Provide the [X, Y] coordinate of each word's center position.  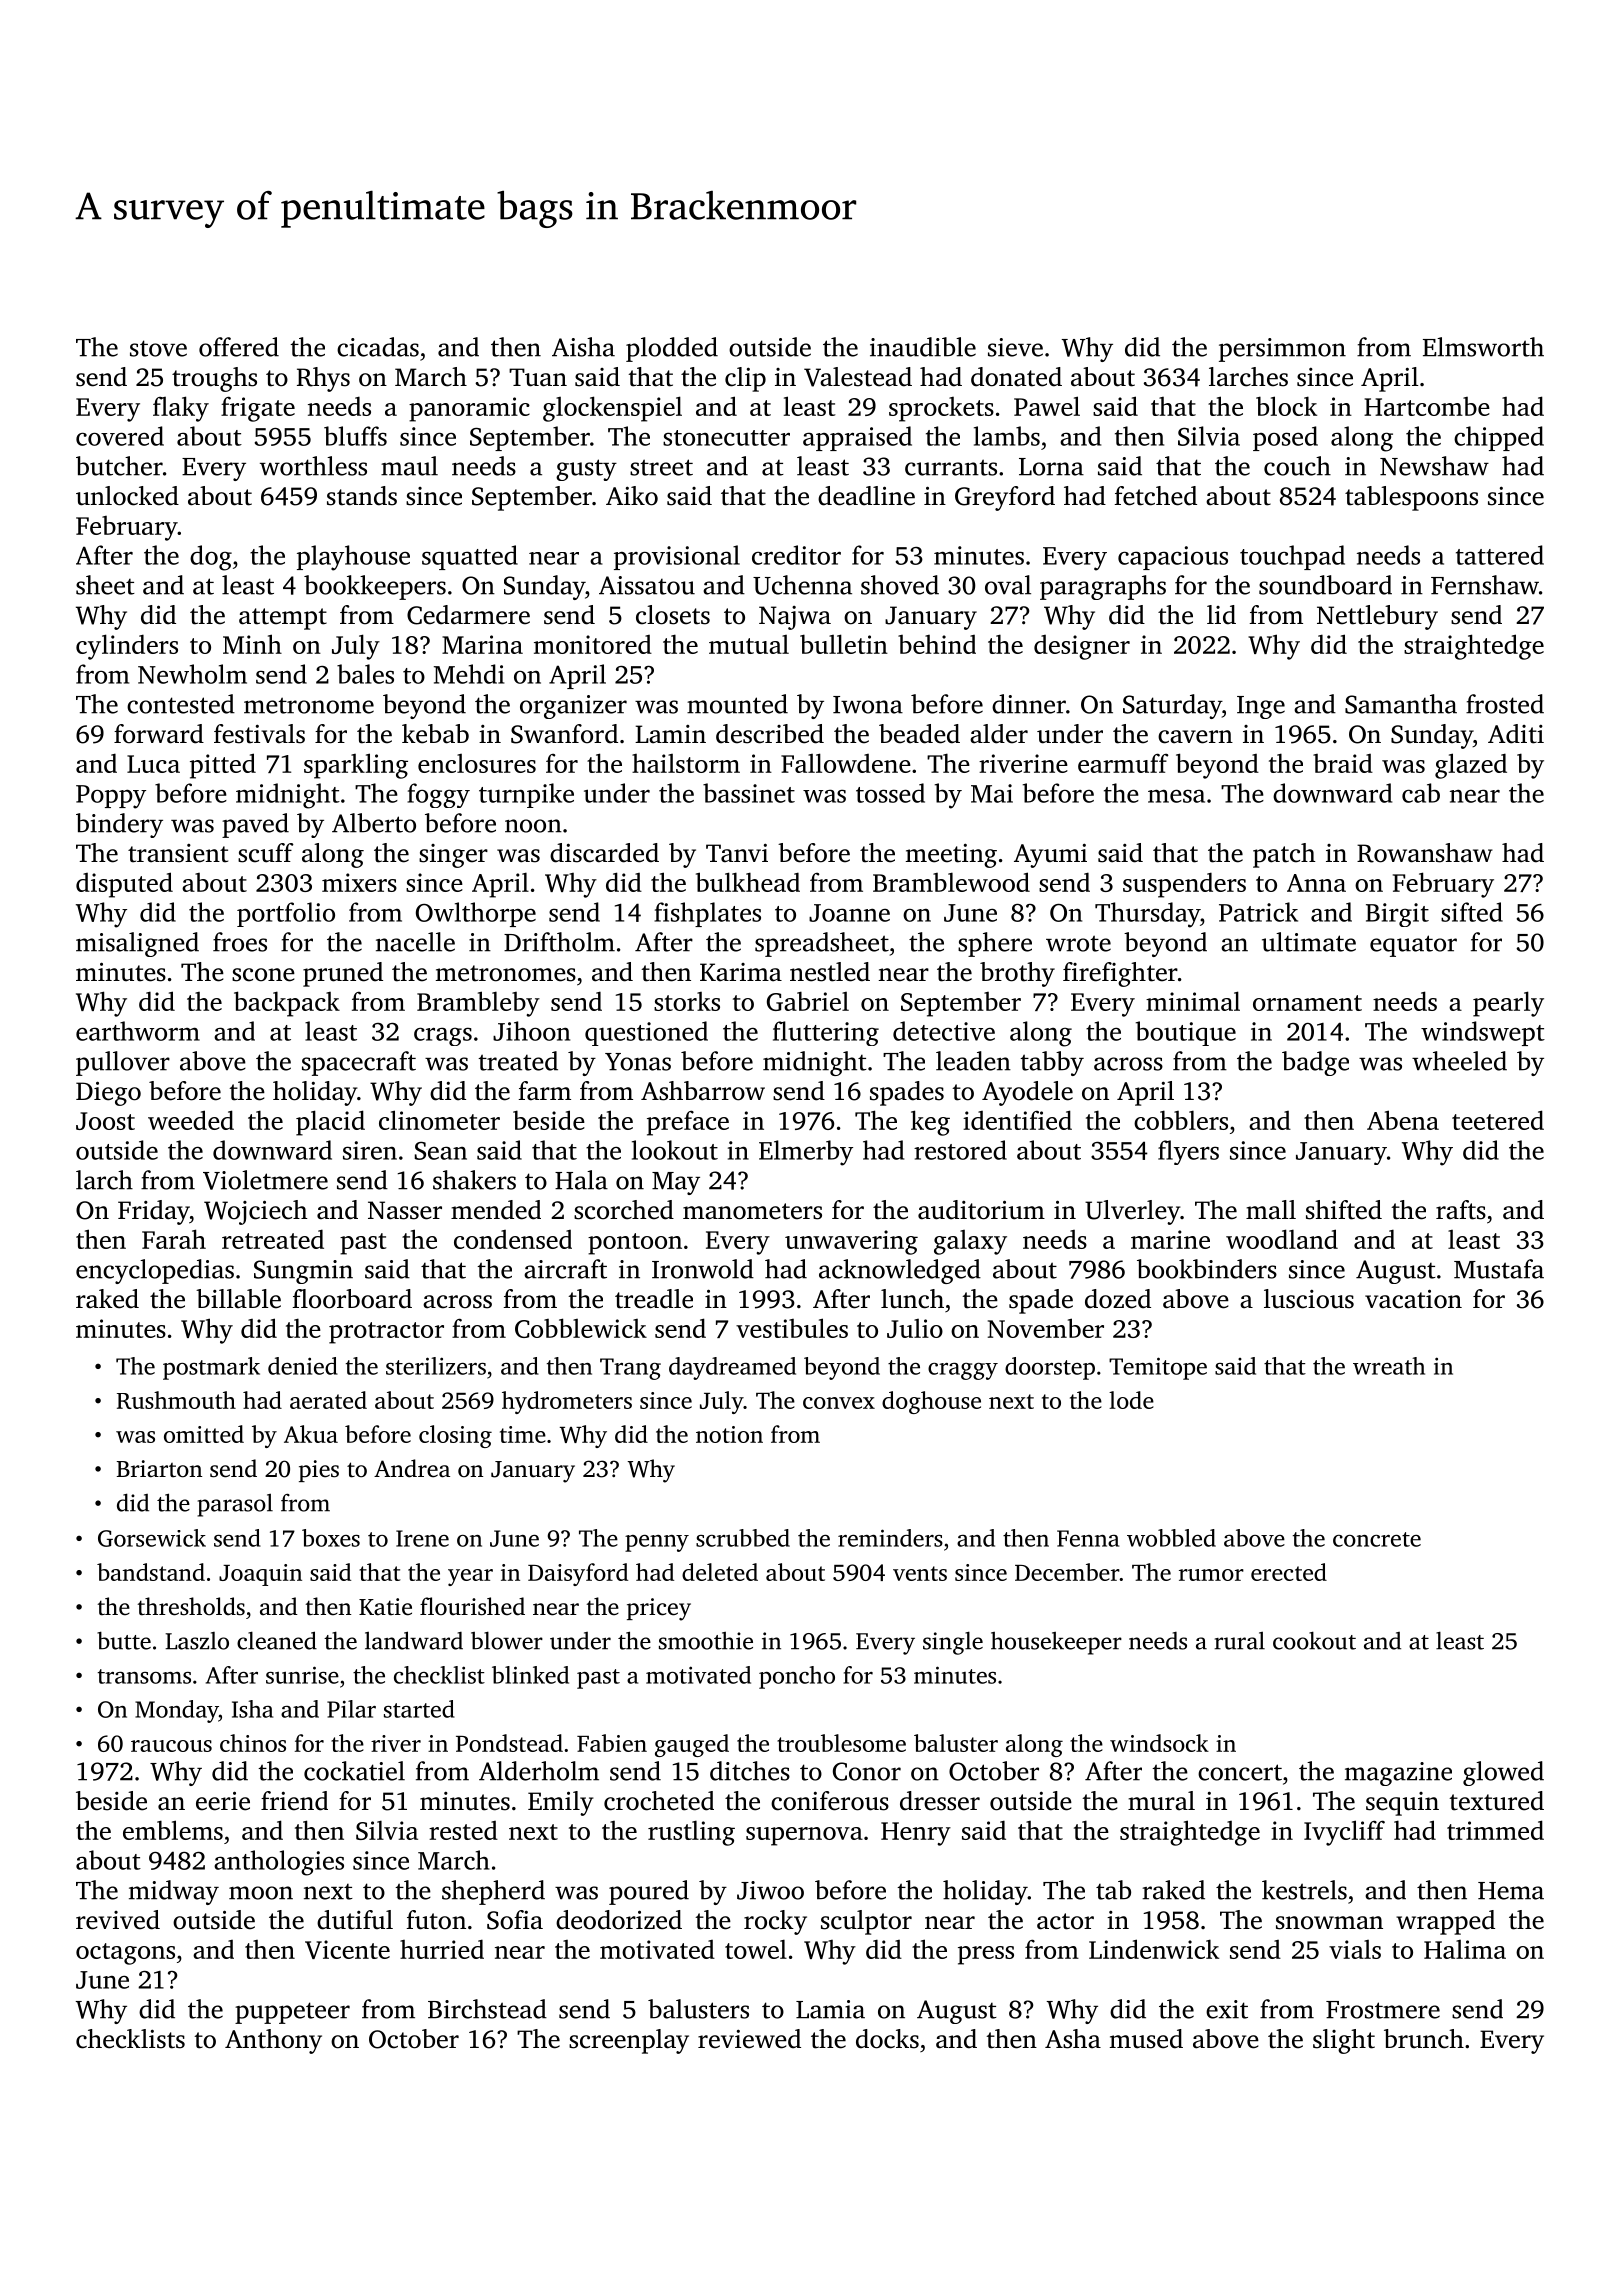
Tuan [538, 377]
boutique [1186, 1033]
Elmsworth [1483, 347]
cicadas [378, 347]
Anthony [273, 2041]
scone [263, 975]
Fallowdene [846, 763]
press [986, 1955]
